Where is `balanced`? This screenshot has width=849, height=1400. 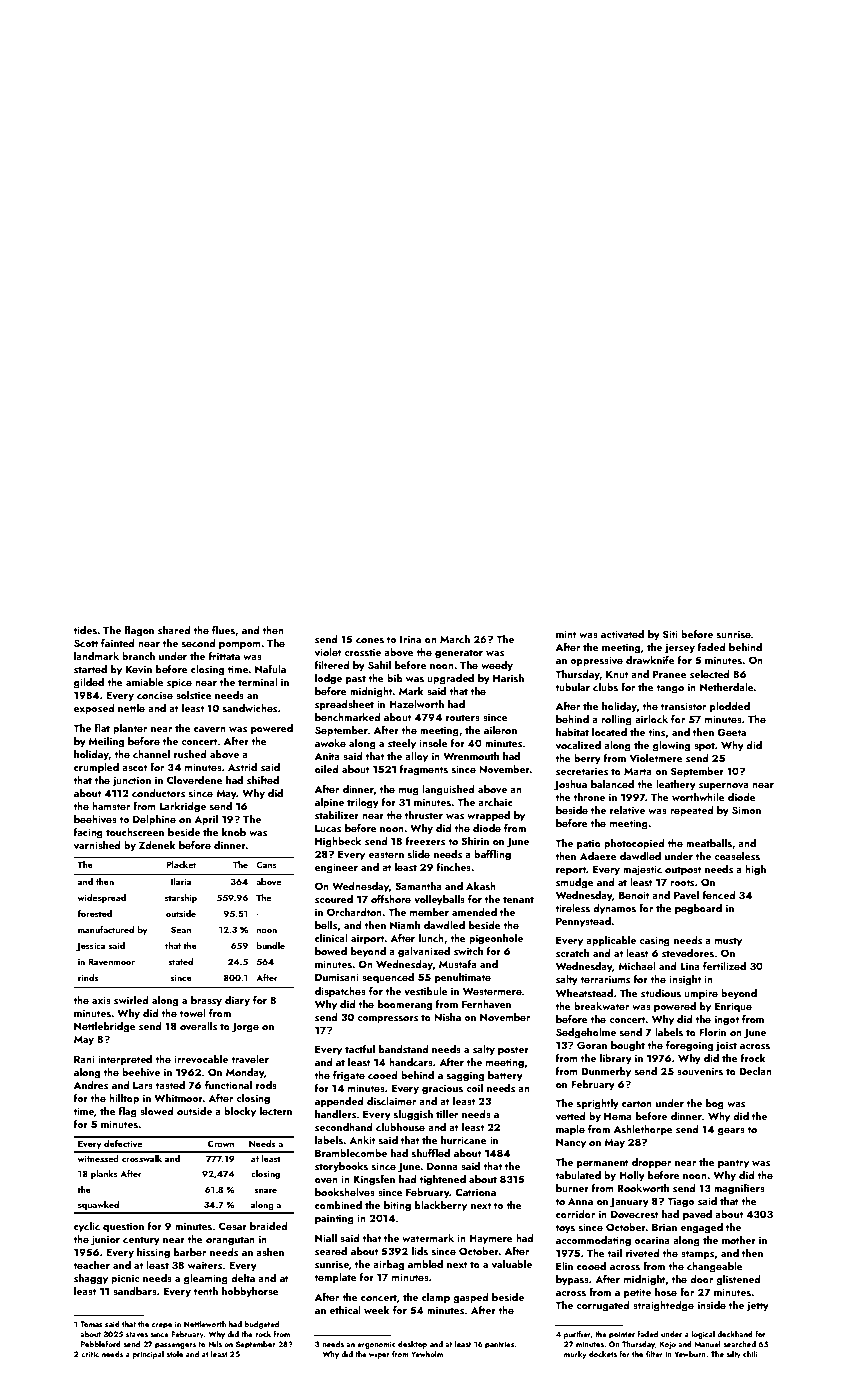
balanced is located at coordinates (612, 784).
